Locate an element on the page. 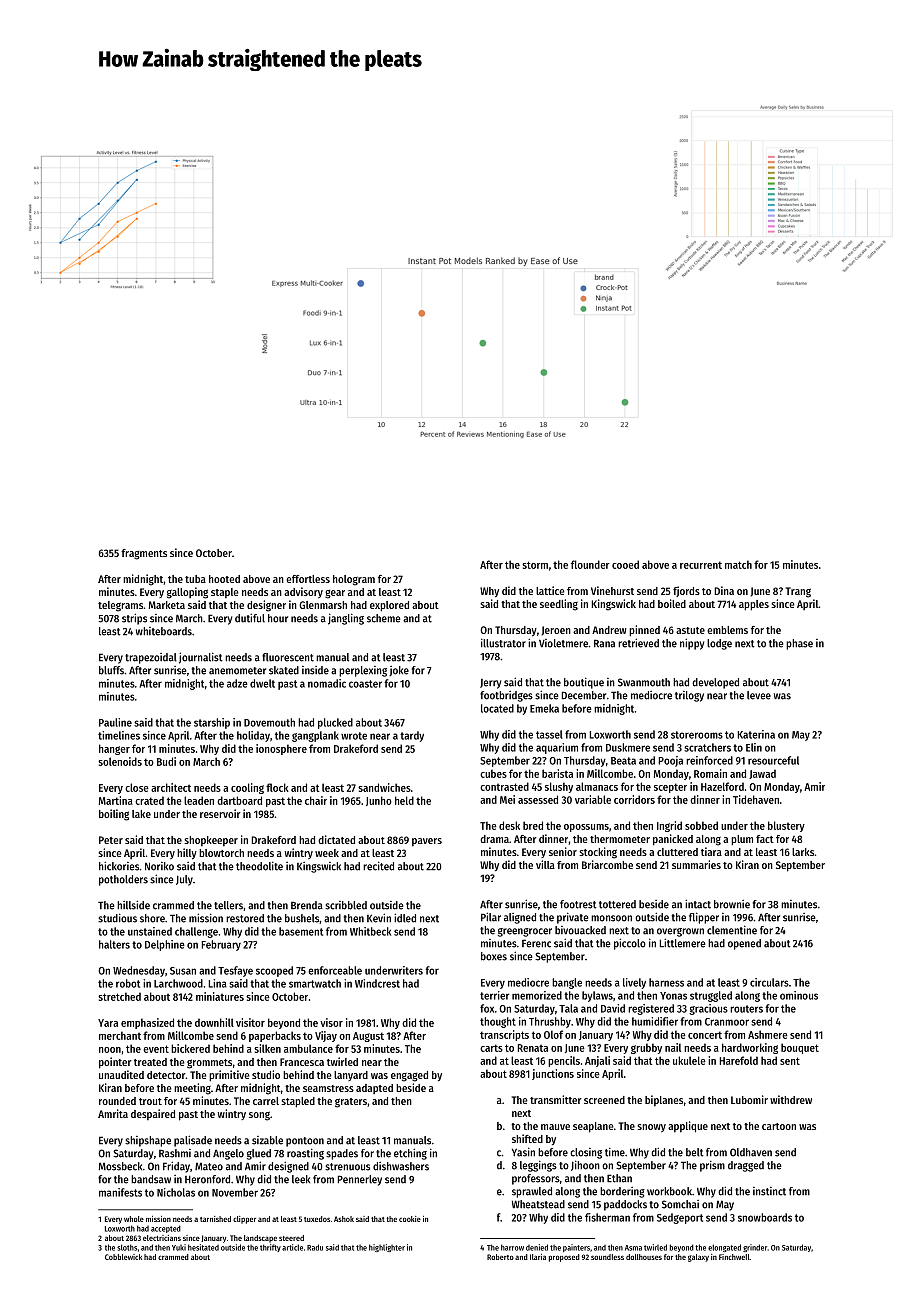 This image has width=924, height=1308. whole is located at coordinates (134, 1219).
